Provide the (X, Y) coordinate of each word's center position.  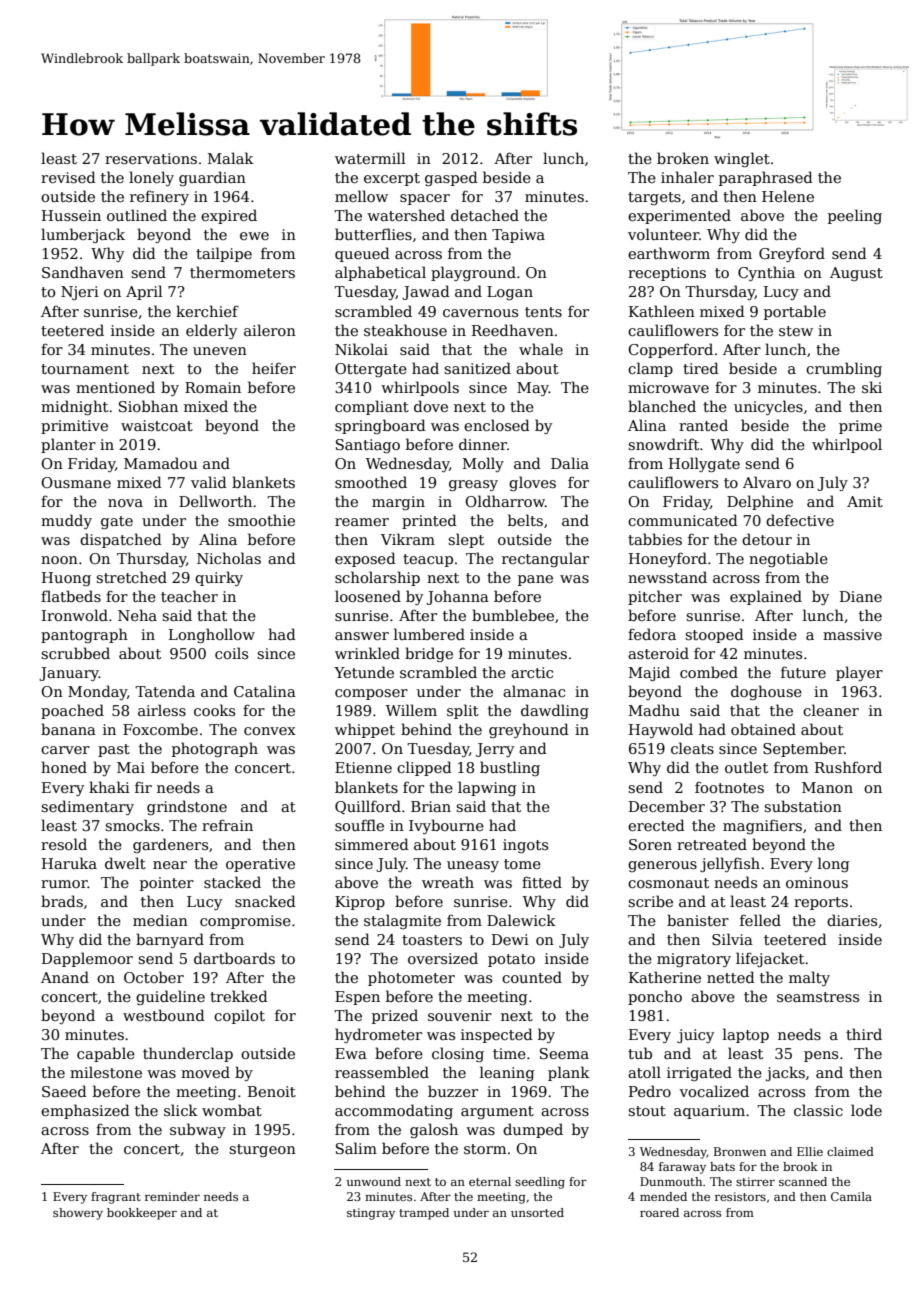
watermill (370, 158)
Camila (851, 1196)
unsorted (537, 1212)
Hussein (71, 215)
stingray (371, 1214)
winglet (742, 159)
